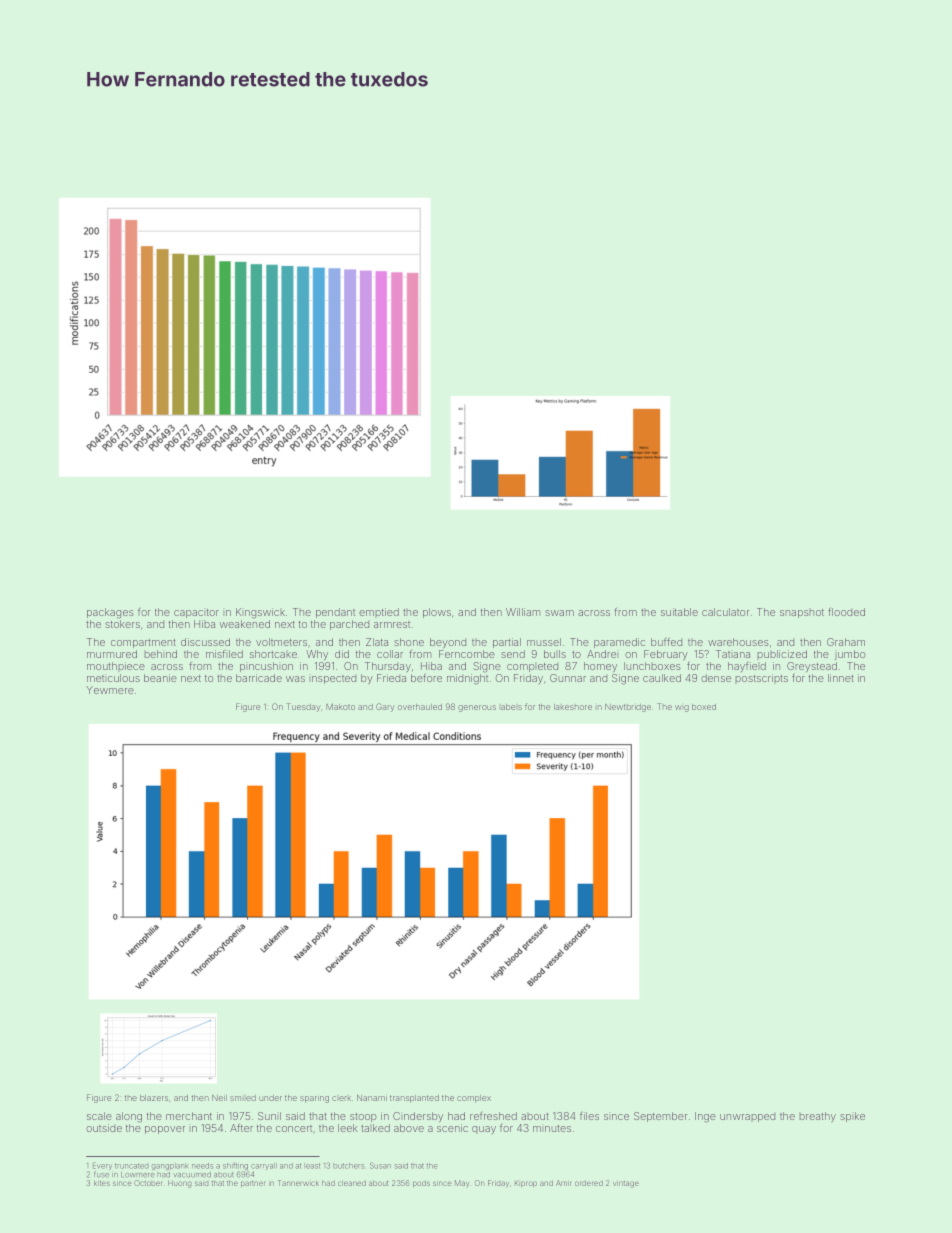  I want to click on partner, so click(253, 1184).
